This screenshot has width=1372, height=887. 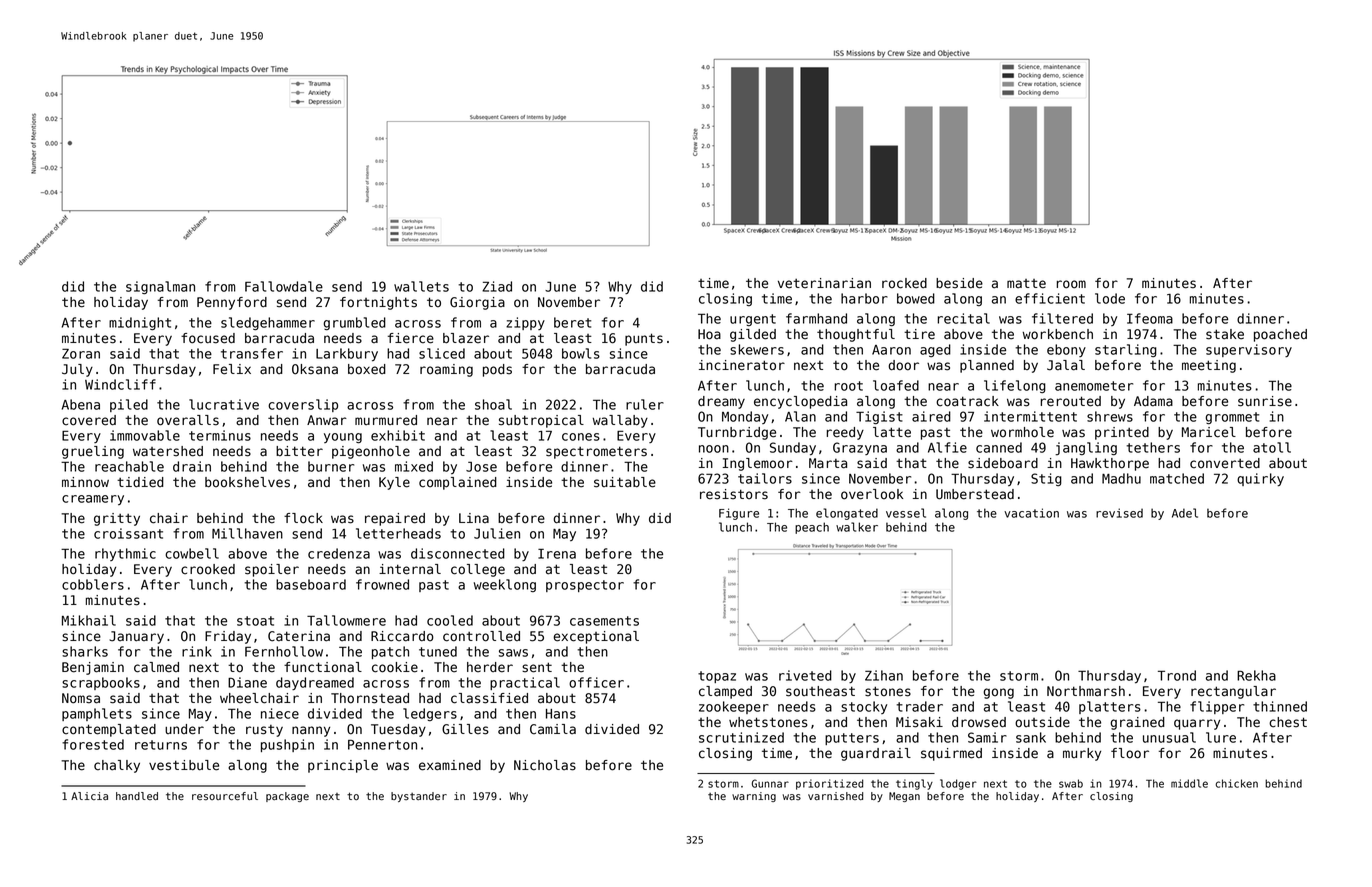 What do you see at coordinates (742, 365) in the screenshot?
I see `incinerator` at bounding box center [742, 365].
